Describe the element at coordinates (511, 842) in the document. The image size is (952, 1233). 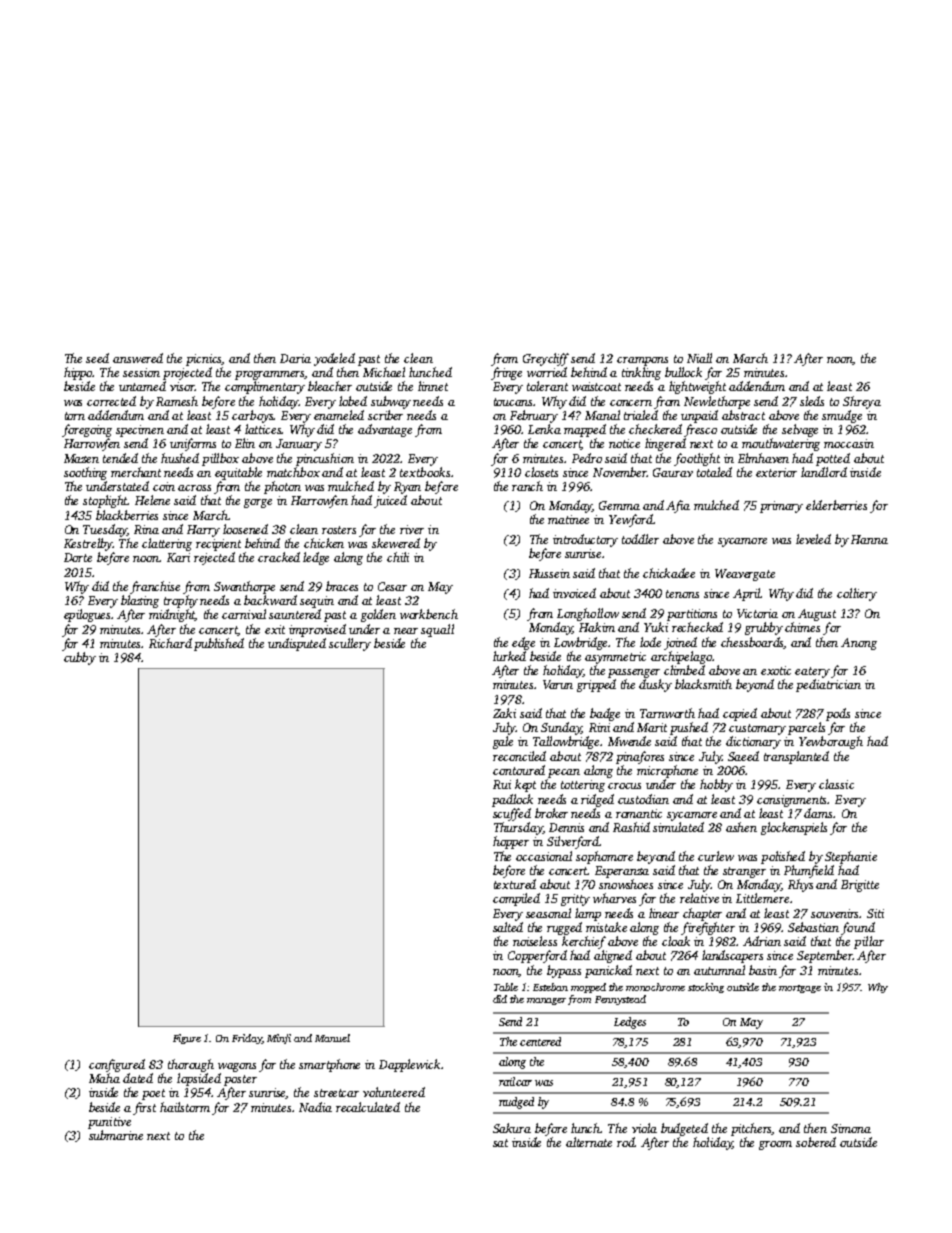
I see `hopper` at that location.
